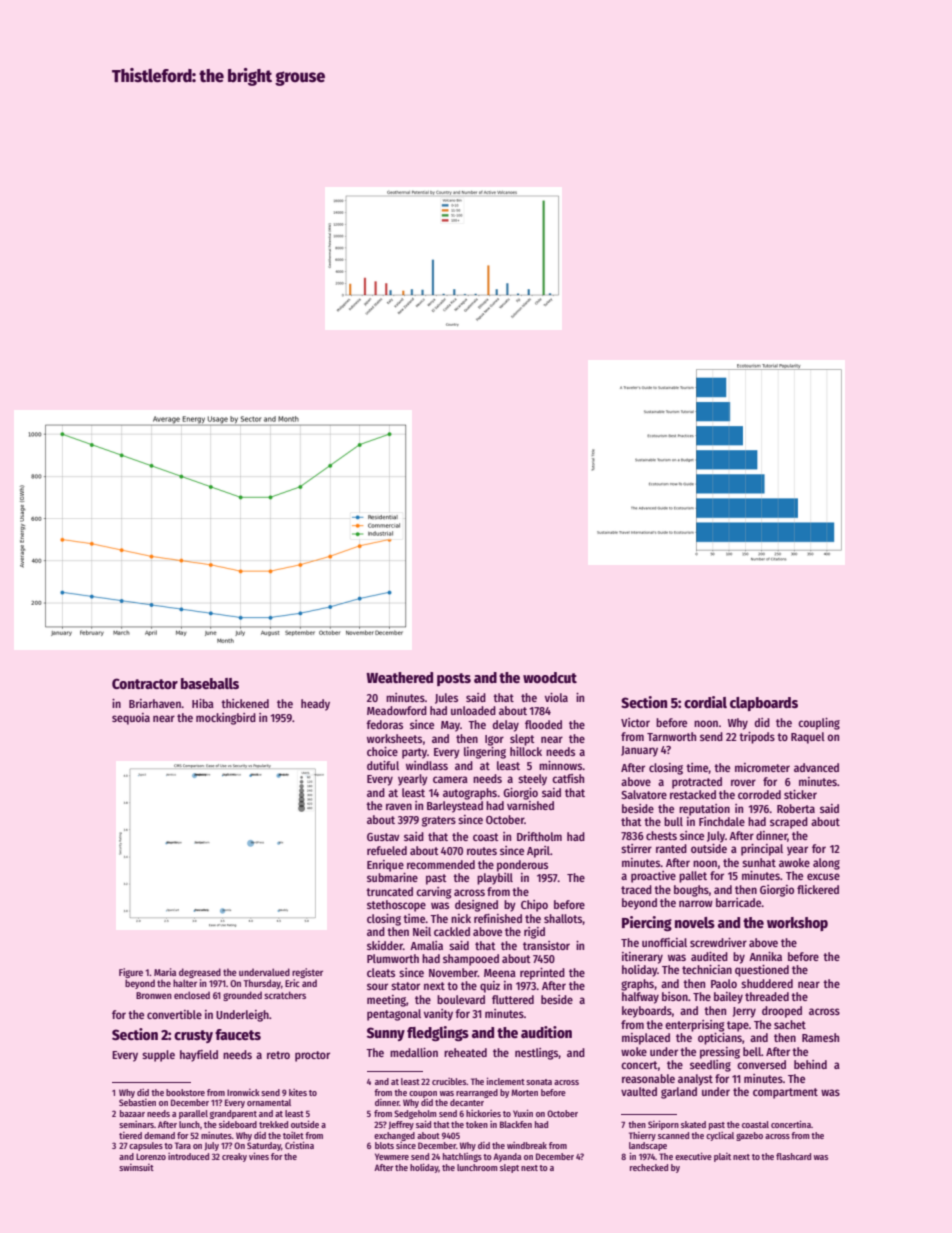 Image resolution: width=952 pixels, height=1233 pixels. Describe the element at coordinates (454, 679) in the document. I see `posts` at that location.
